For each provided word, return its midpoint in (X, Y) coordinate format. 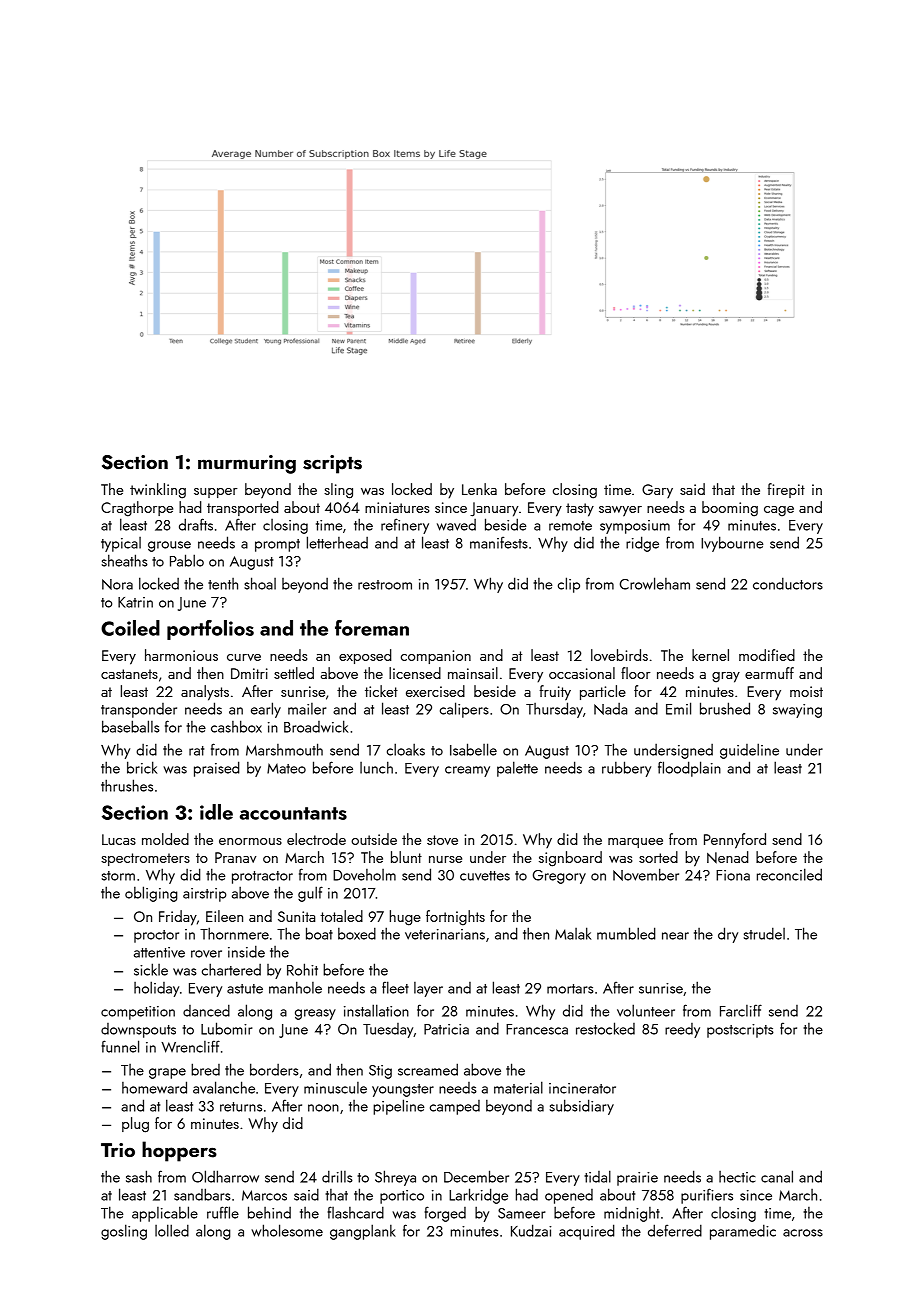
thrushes (127, 785)
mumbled (626, 933)
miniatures (397, 507)
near (675, 936)
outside (374, 839)
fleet (395, 987)
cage (779, 511)
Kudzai (531, 1230)
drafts (196, 524)
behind (269, 1212)
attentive (159, 952)
